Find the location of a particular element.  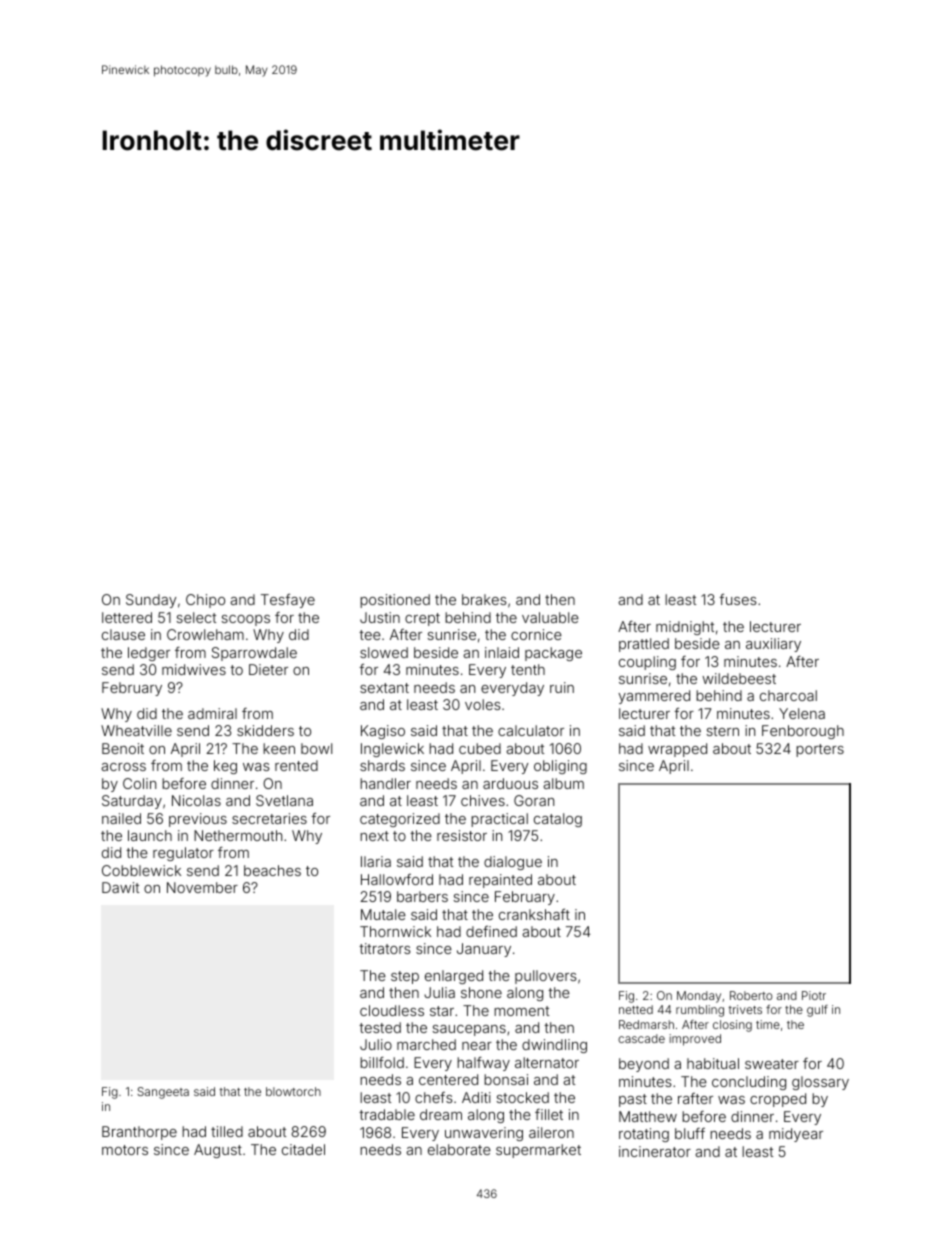

positioned is located at coordinates (395, 601).
